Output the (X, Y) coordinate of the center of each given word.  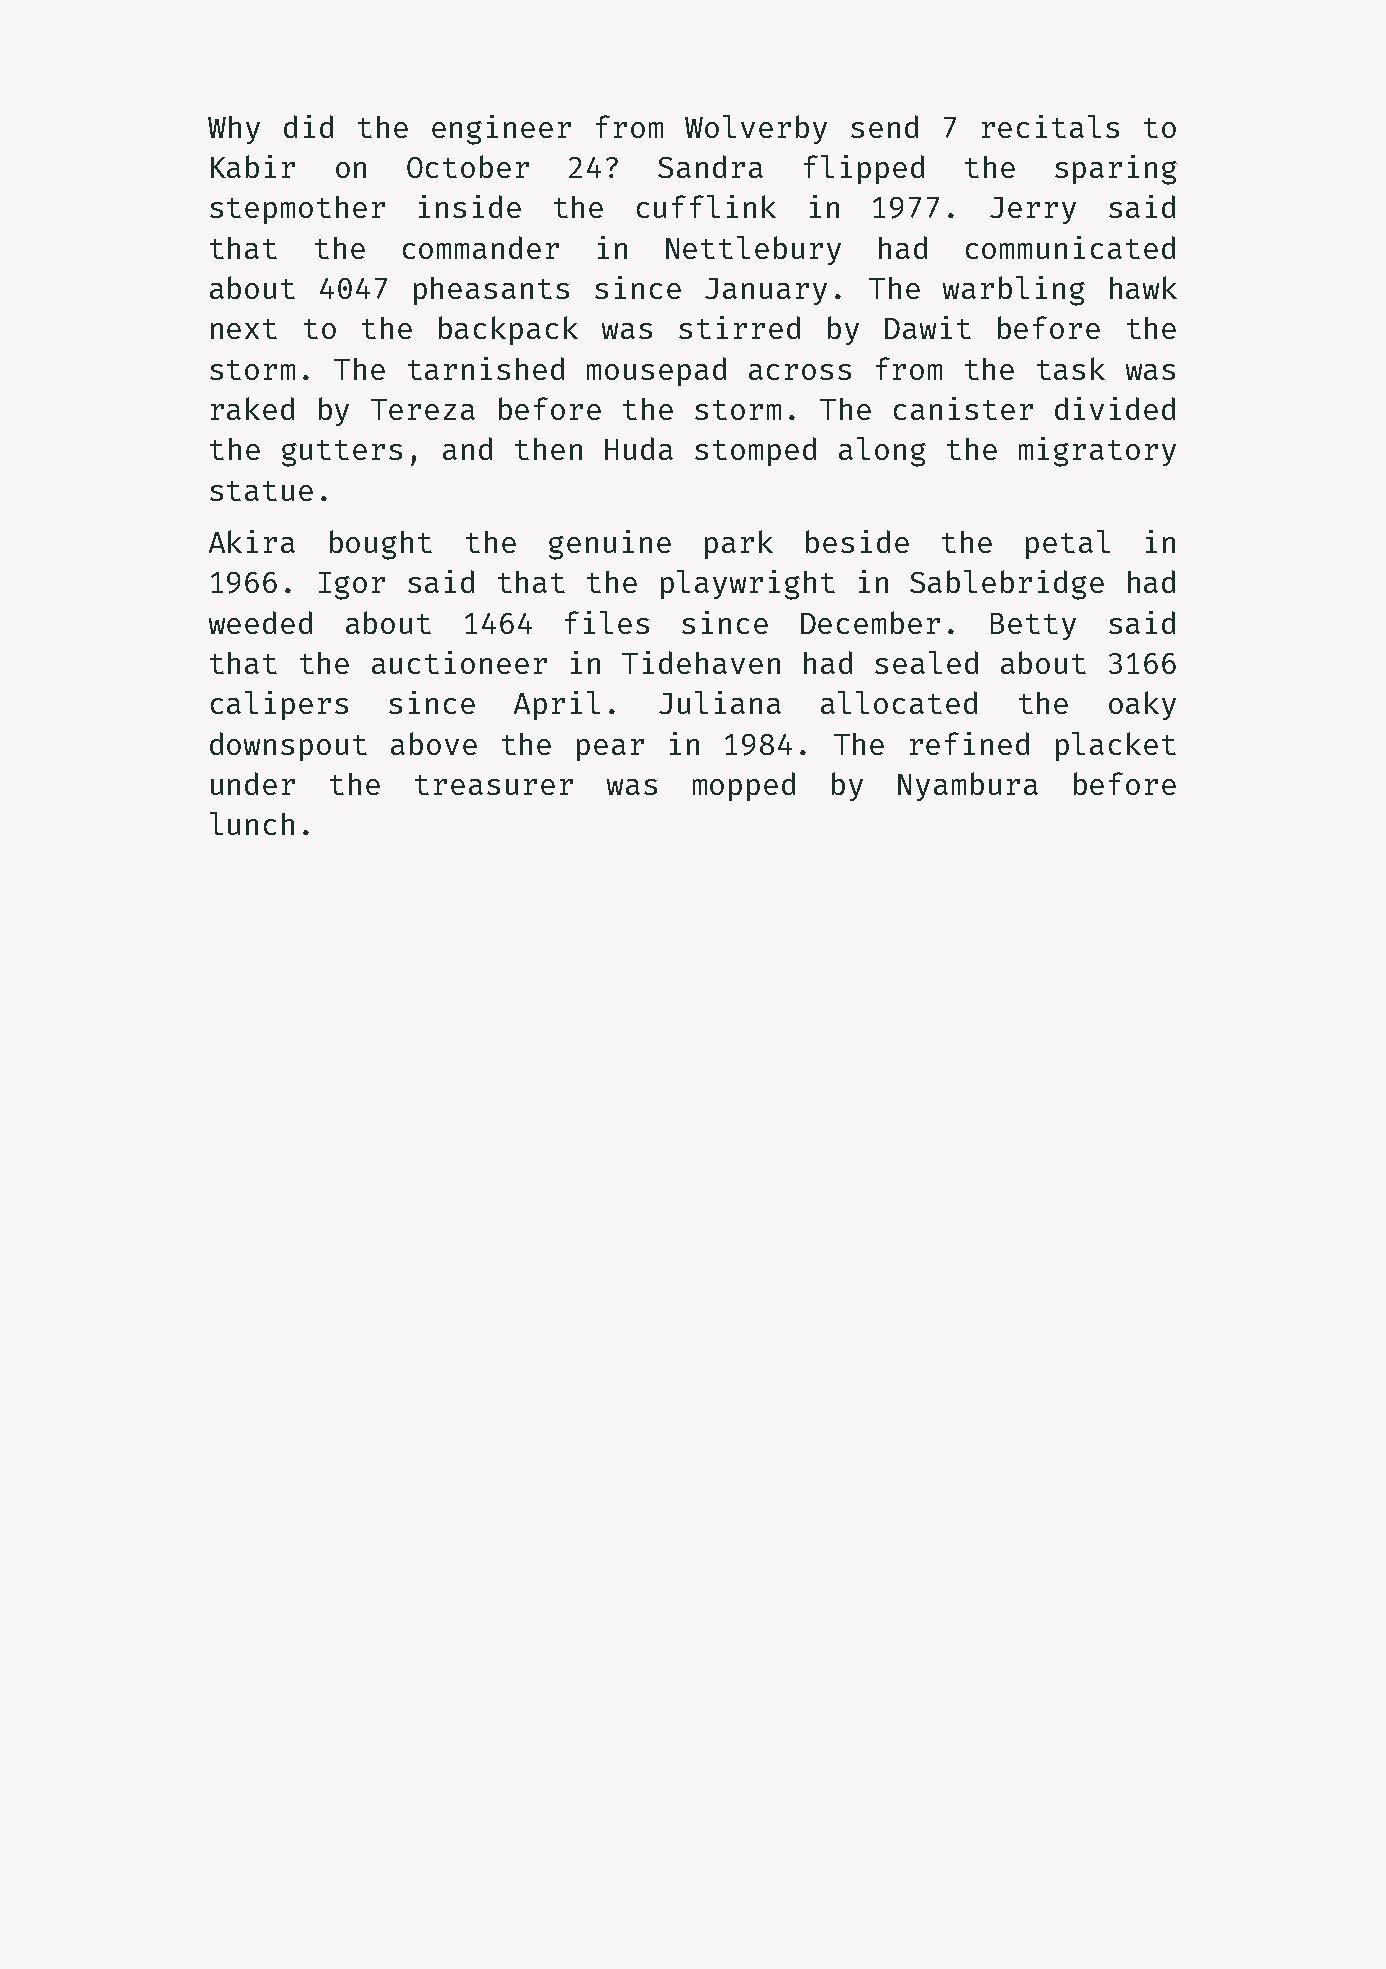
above (434, 743)
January (766, 291)
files (607, 622)
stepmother (297, 210)
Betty (1033, 626)
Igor (352, 586)
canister (963, 408)
